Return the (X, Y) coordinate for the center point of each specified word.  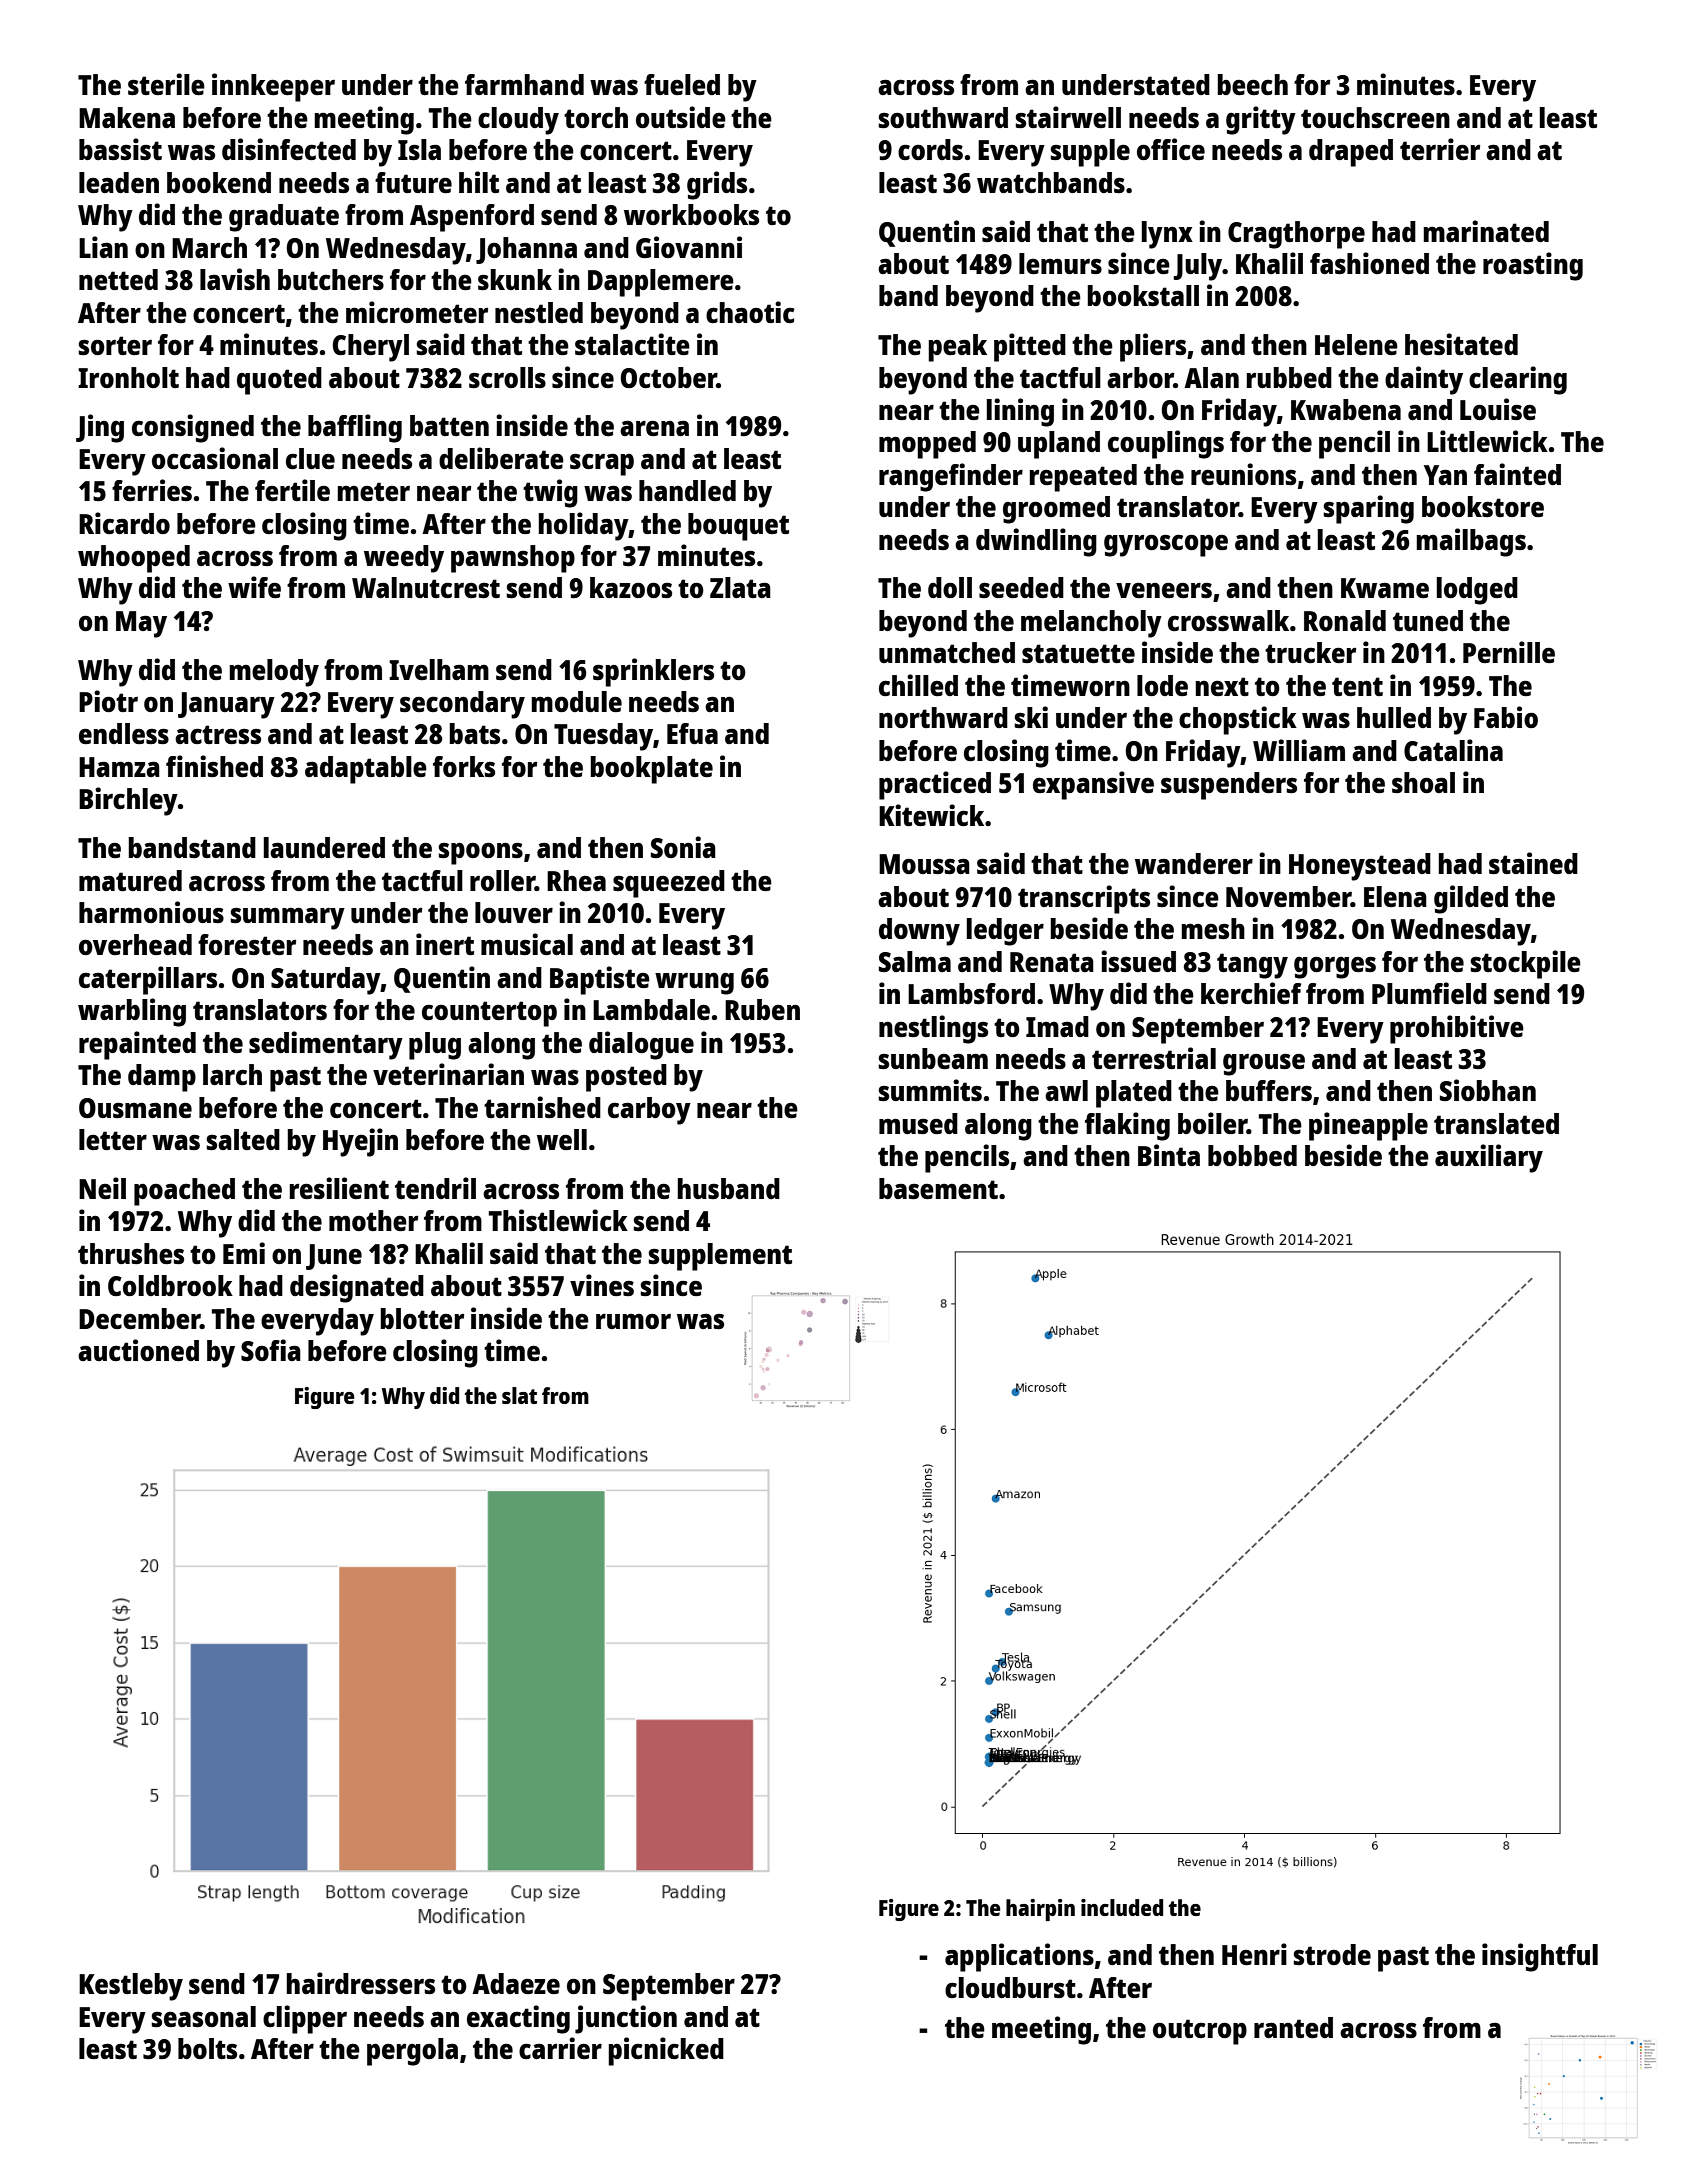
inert (445, 944)
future (413, 182)
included (1122, 1907)
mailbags (1471, 542)
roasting (1533, 266)
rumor (633, 1321)
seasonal (204, 2016)
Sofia (271, 1350)
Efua (692, 733)
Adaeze (516, 1983)
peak (957, 348)
